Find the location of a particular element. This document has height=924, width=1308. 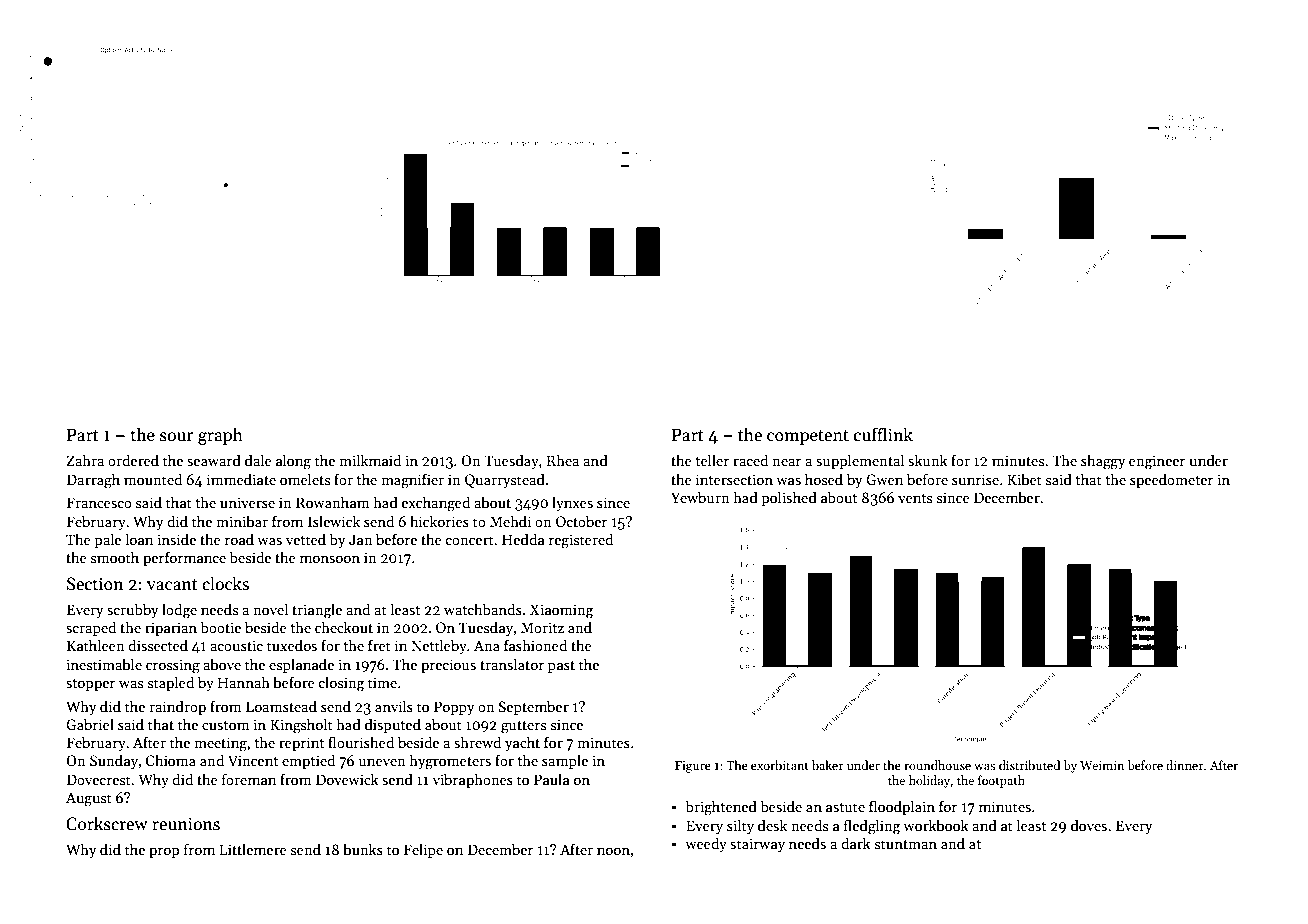

polished is located at coordinates (789, 498).
